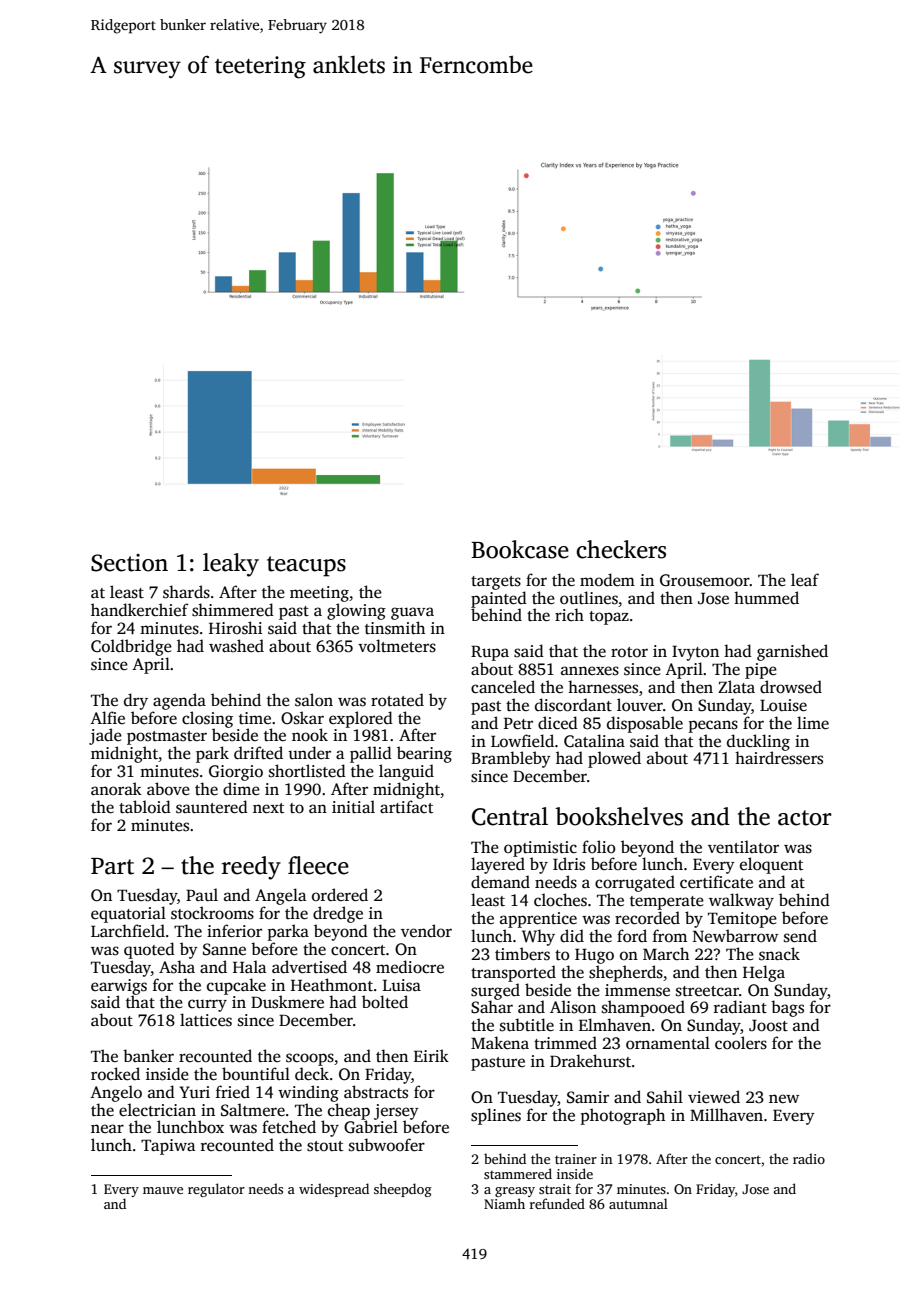 The image size is (924, 1308). Describe the element at coordinates (157, 1110) in the screenshot. I see `electrician` at that location.
